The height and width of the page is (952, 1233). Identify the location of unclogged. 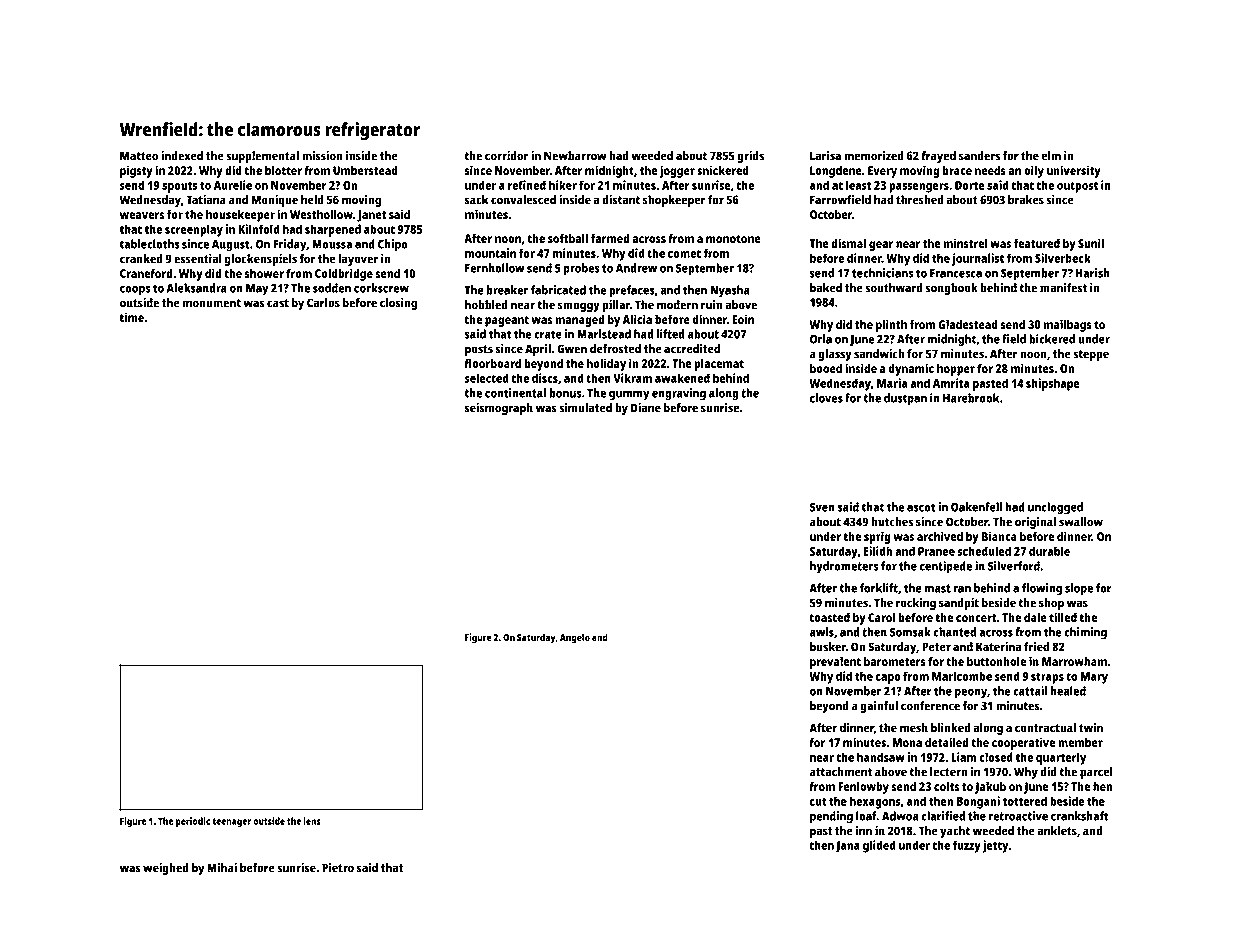
(1055, 508).
